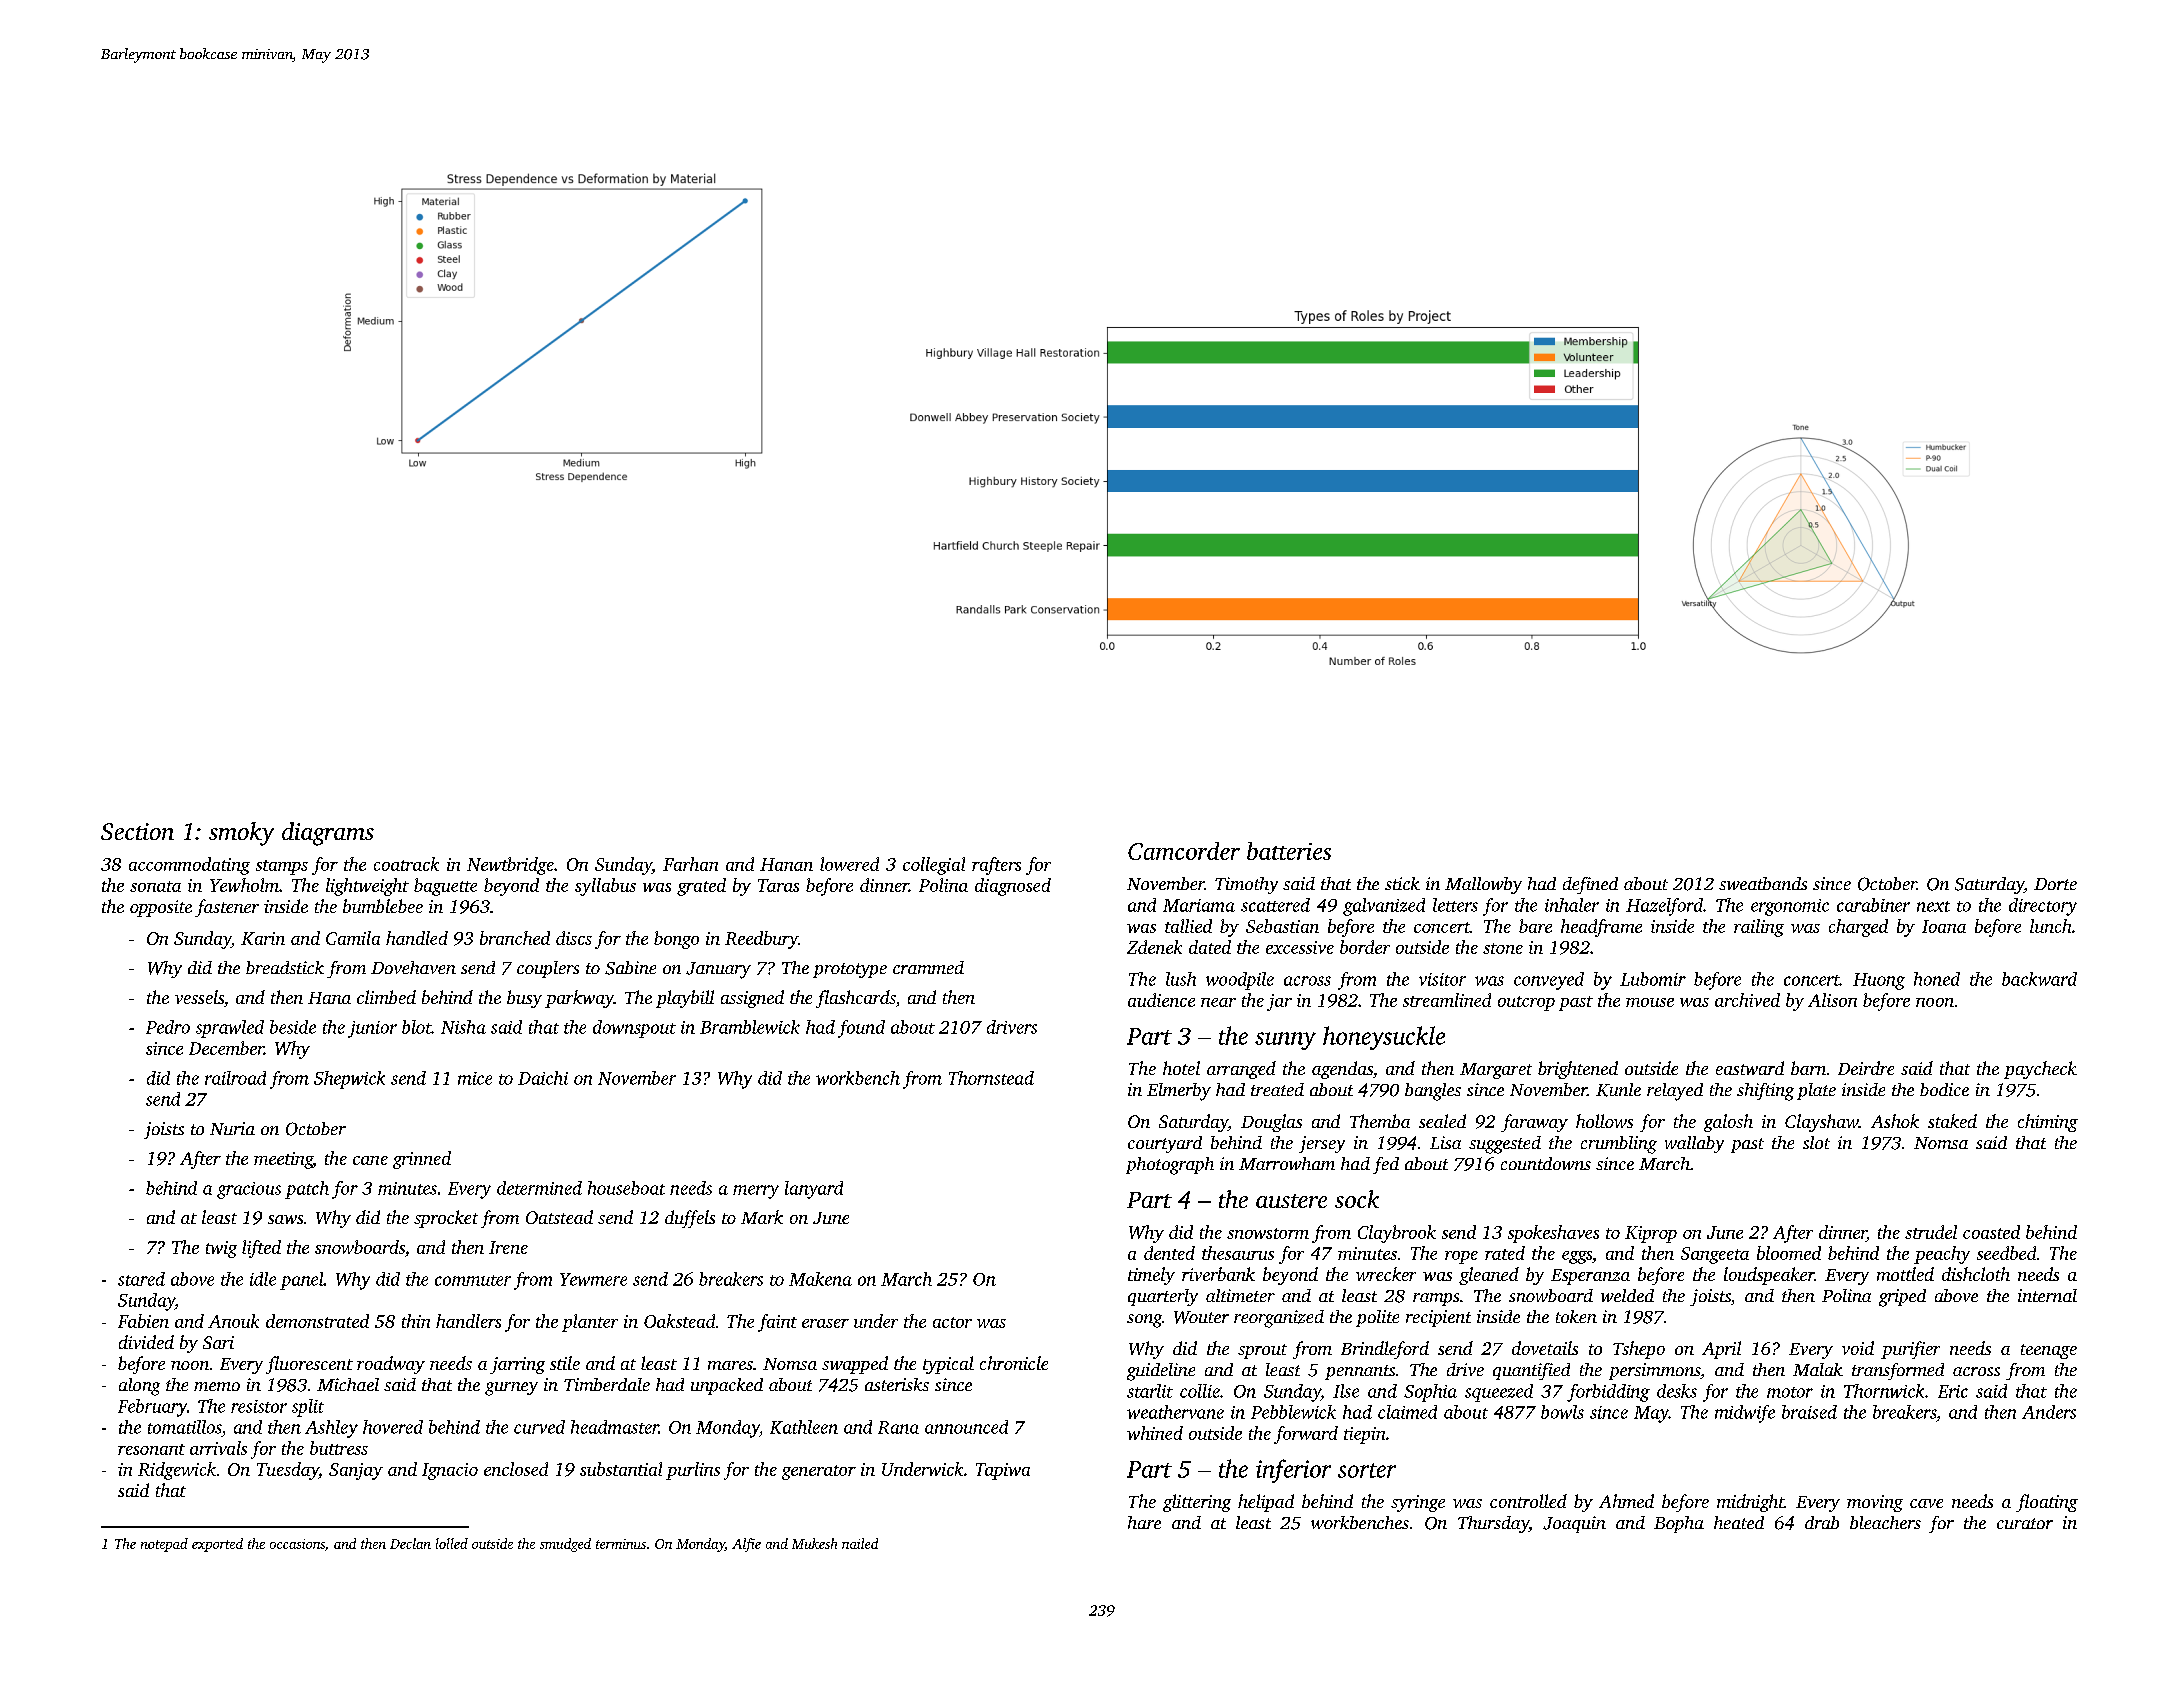 This image has height=1683, width=2178. Describe the element at coordinates (199, 997) in the image. I see `vessels` at that location.
